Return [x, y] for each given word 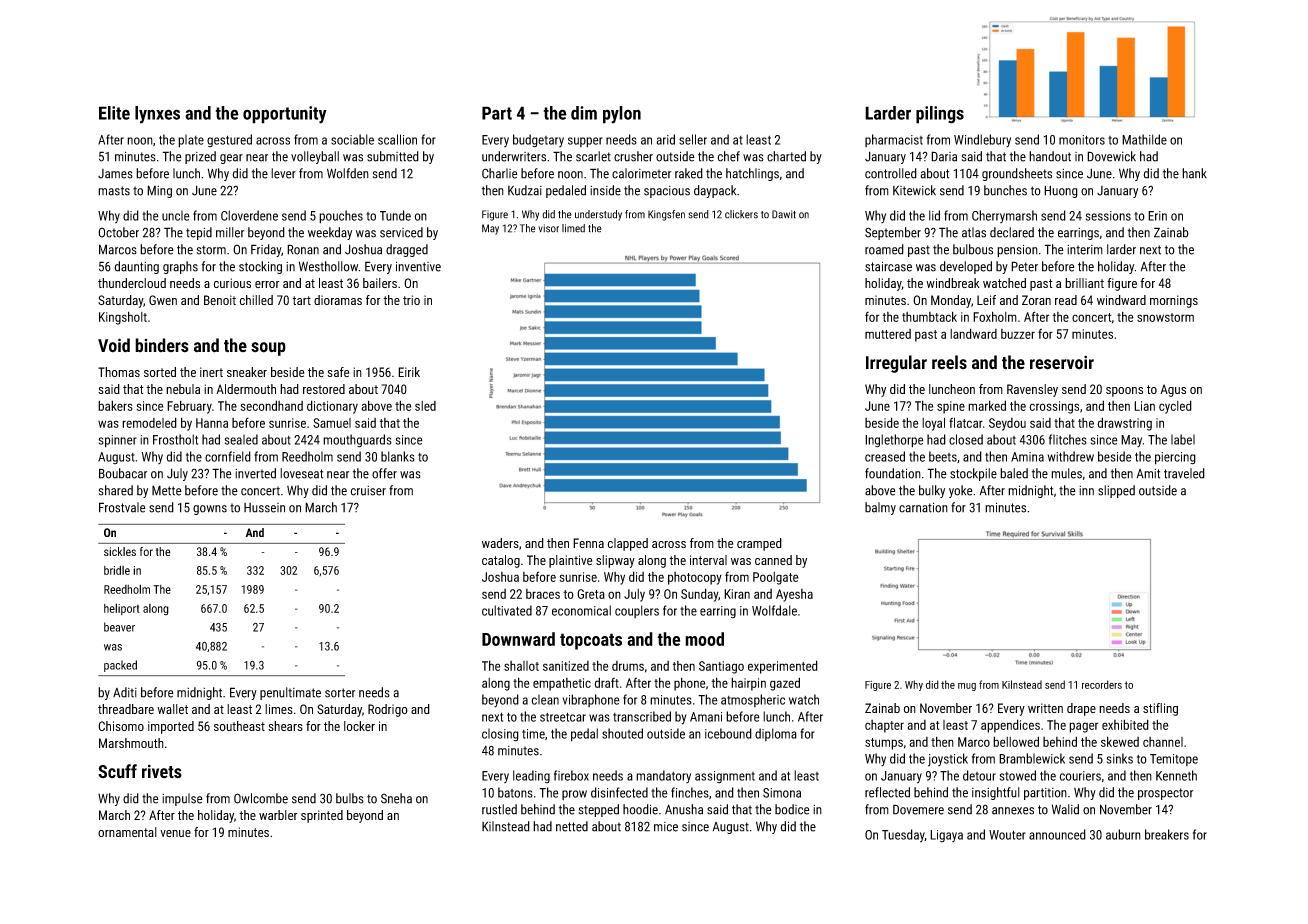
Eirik [409, 372]
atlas [974, 232]
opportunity [285, 115]
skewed [1120, 741]
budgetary [538, 141]
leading [531, 777]
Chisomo [121, 726]
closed [966, 439]
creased [885, 456]
